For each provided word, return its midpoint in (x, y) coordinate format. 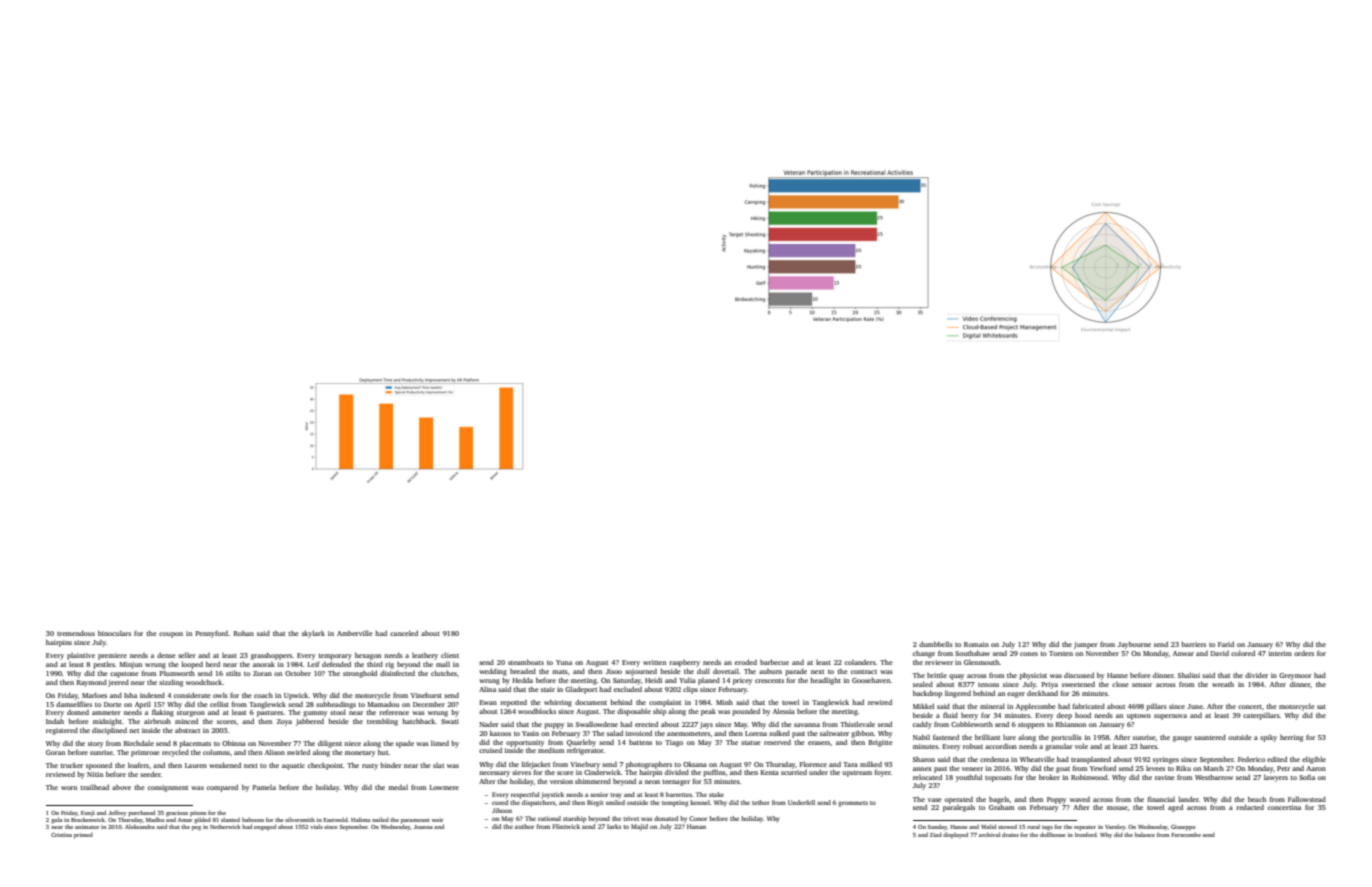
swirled (298, 752)
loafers (138, 765)
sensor (1142, 685)
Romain (976, 644)
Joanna (423, 827)
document (591, 702)
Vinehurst (426, 695)
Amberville (355, 633)
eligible (1314, 760)
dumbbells (935, 644)
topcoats (998, 779)
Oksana (695, 764)
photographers (649, 765)
